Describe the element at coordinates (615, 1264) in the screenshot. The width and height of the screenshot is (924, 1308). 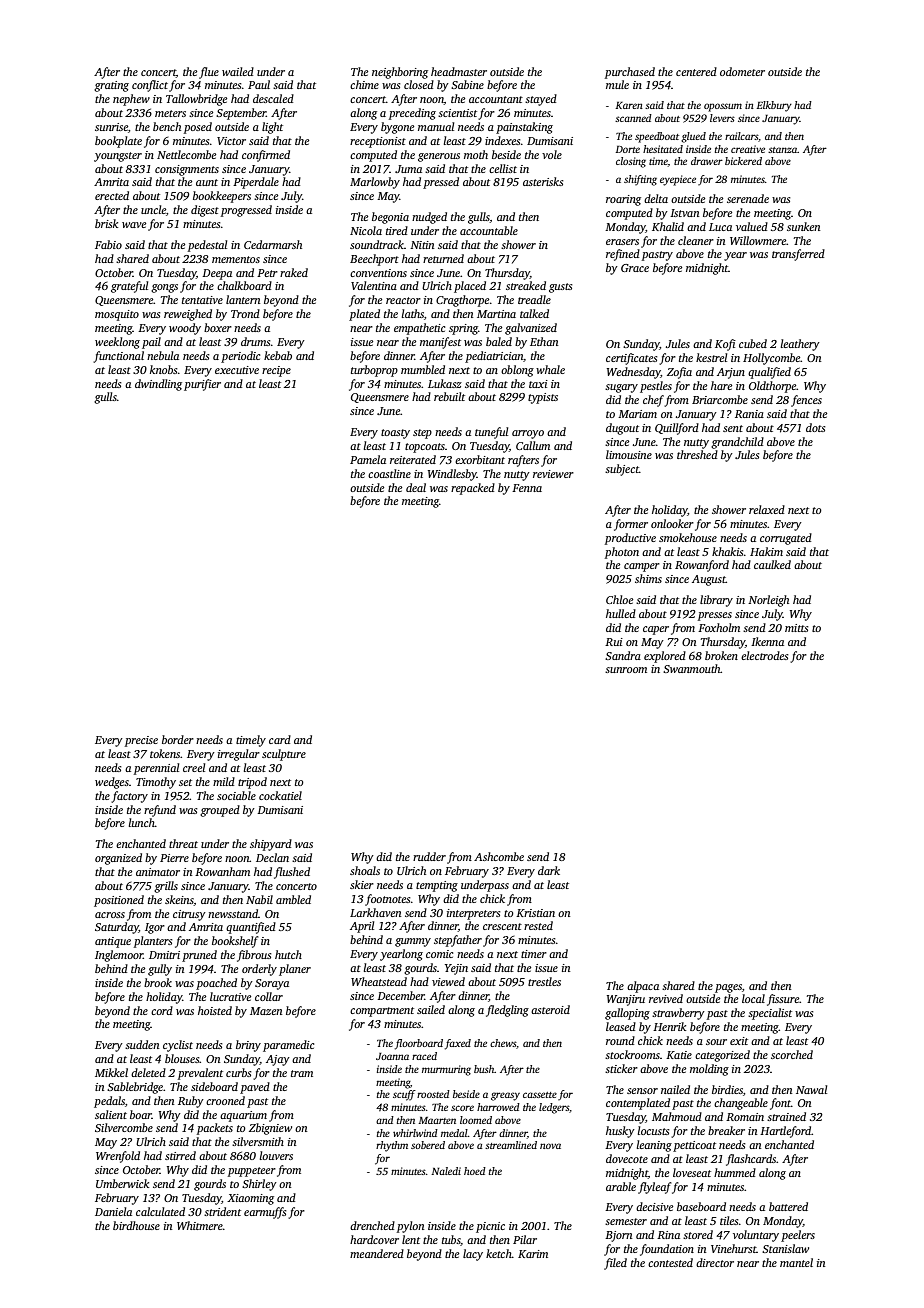
I see `filed` at that location.
